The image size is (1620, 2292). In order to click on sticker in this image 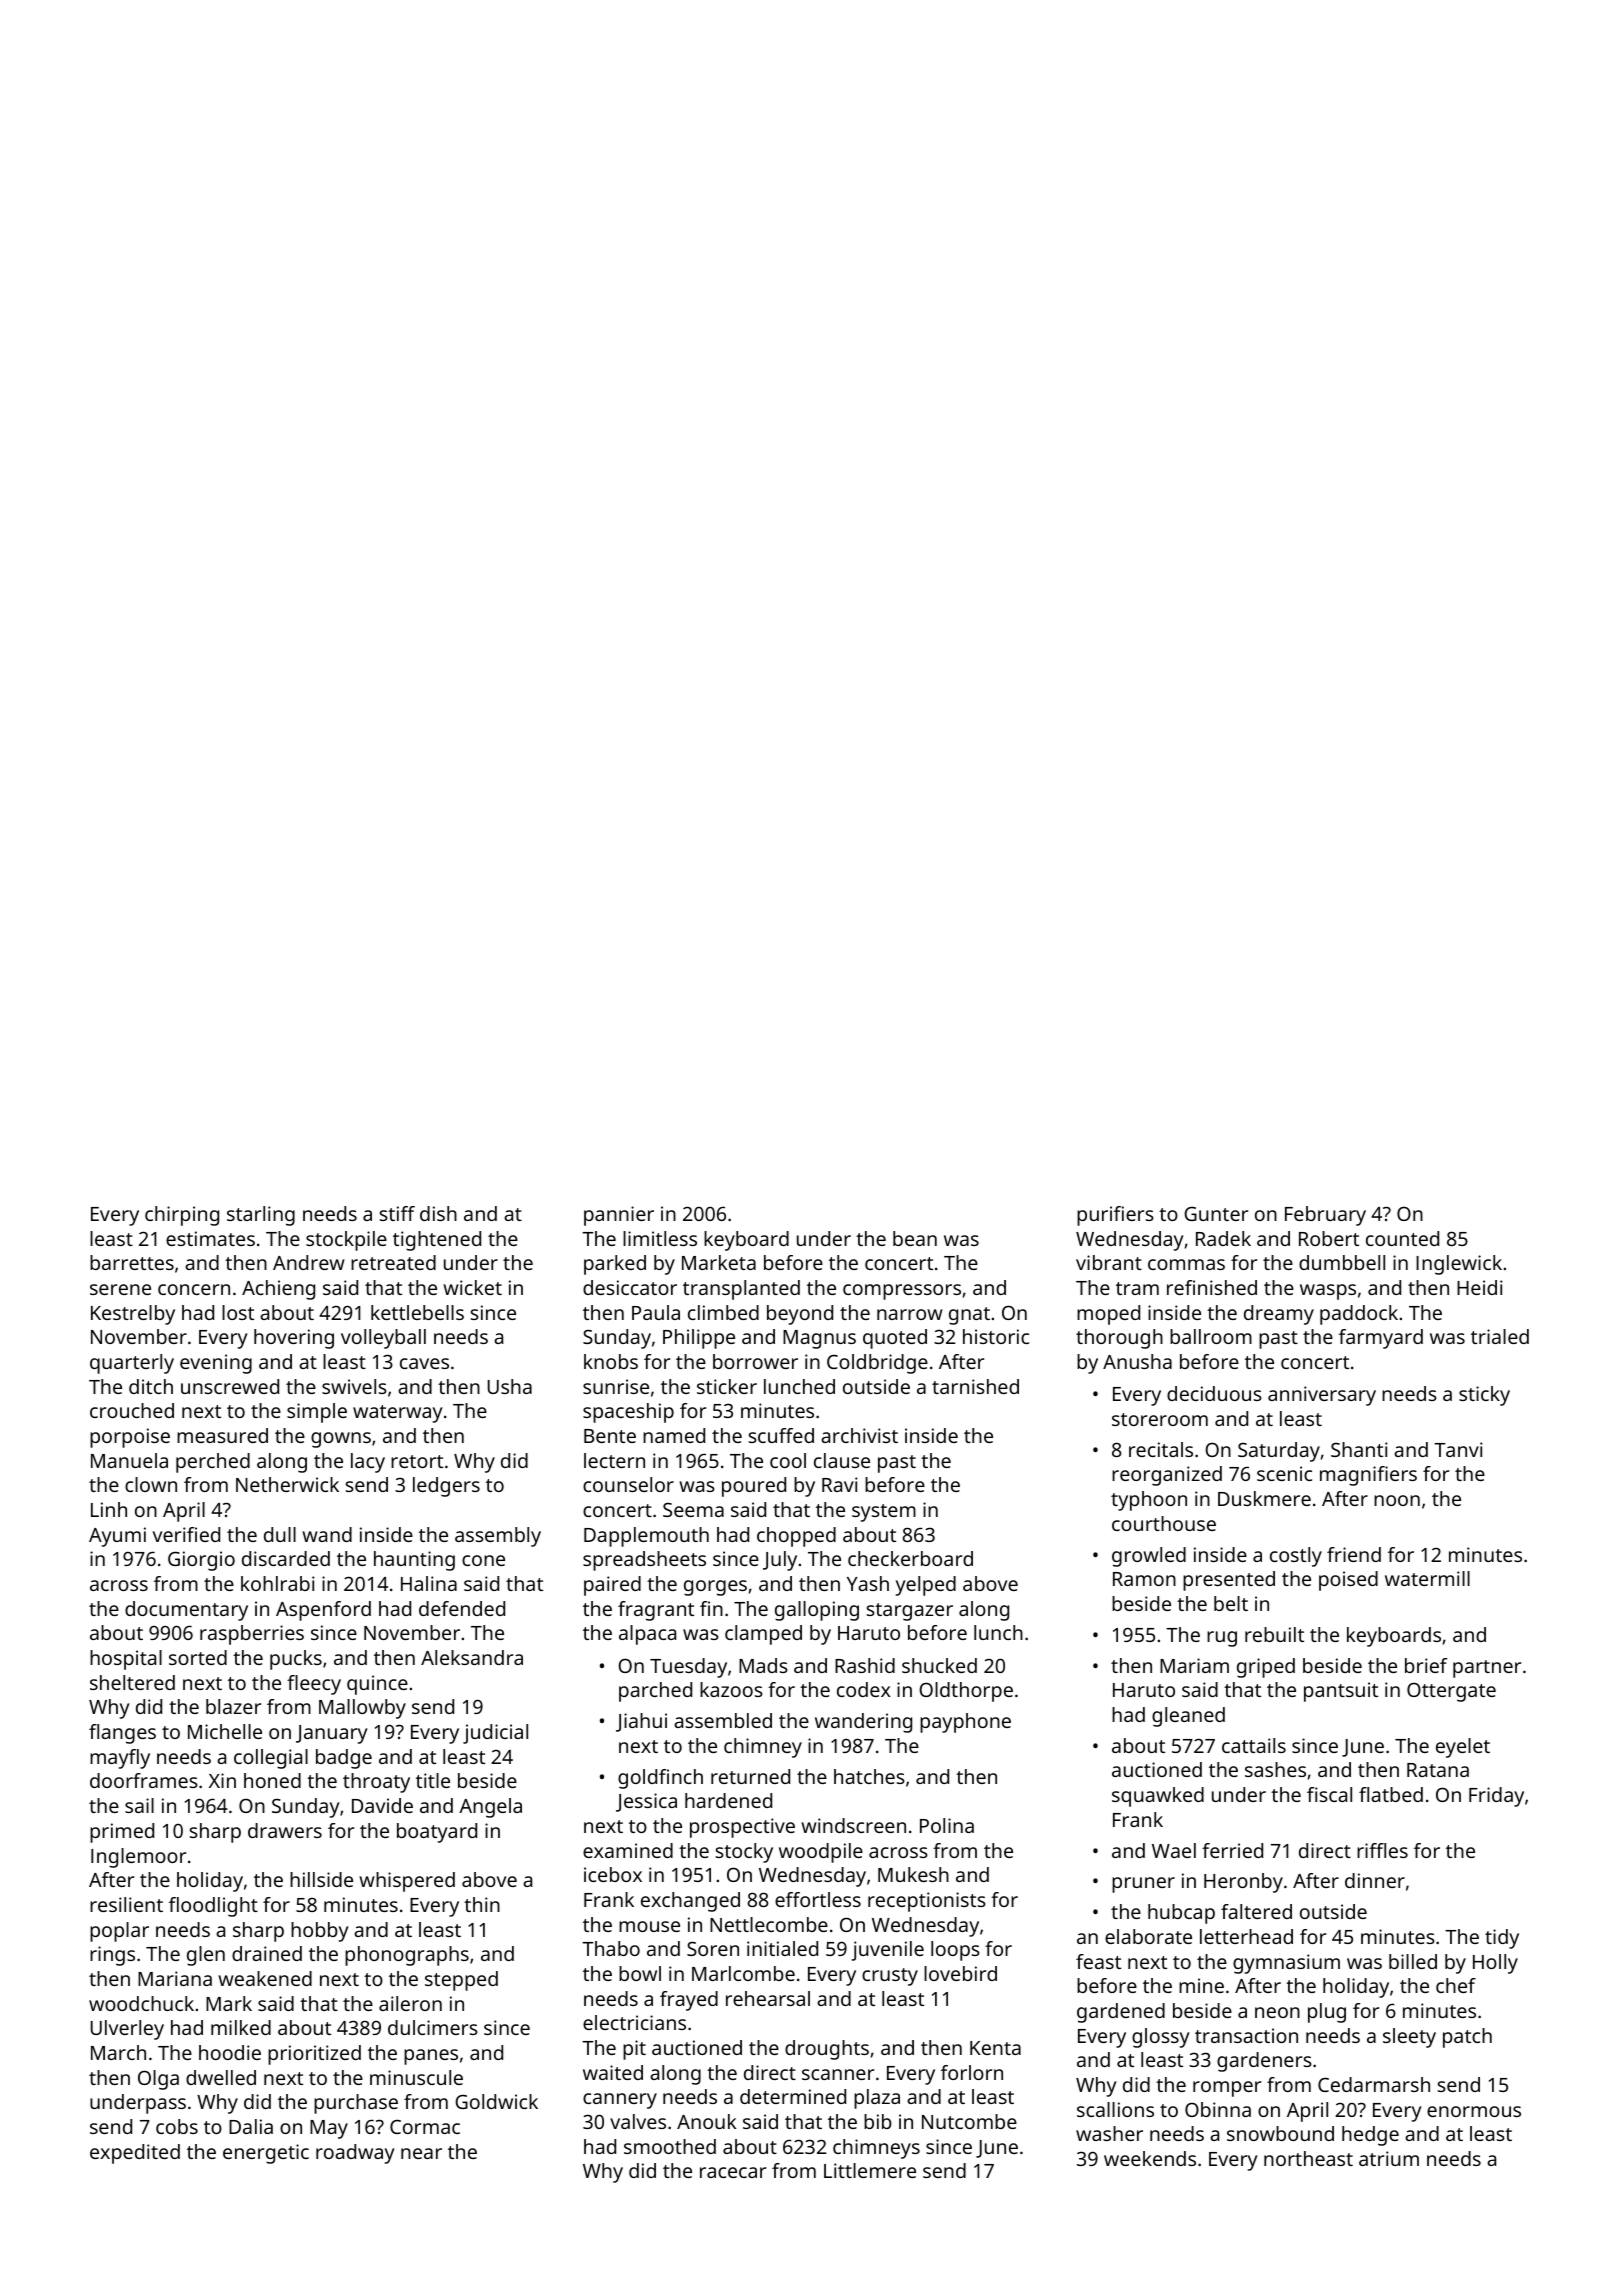, I will do `click(727, 1386)`.
